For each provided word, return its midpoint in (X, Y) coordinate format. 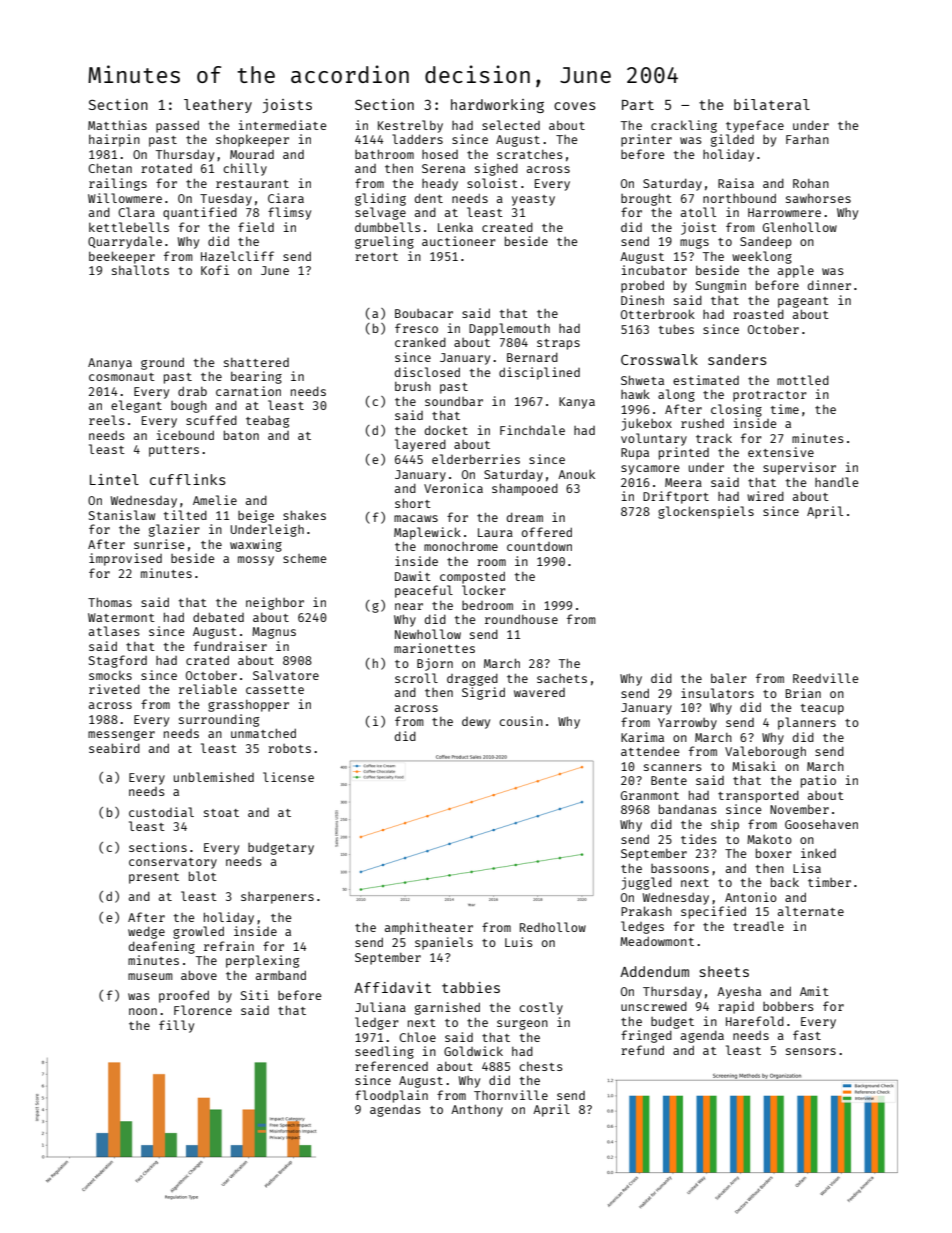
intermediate (283, 125)
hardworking (497, 106)
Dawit (413, 576)
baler (729, 678)
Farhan (807, 139)
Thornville (511, 1095)
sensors (811, 1051)
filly (176, 1026)
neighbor (275, 603)
